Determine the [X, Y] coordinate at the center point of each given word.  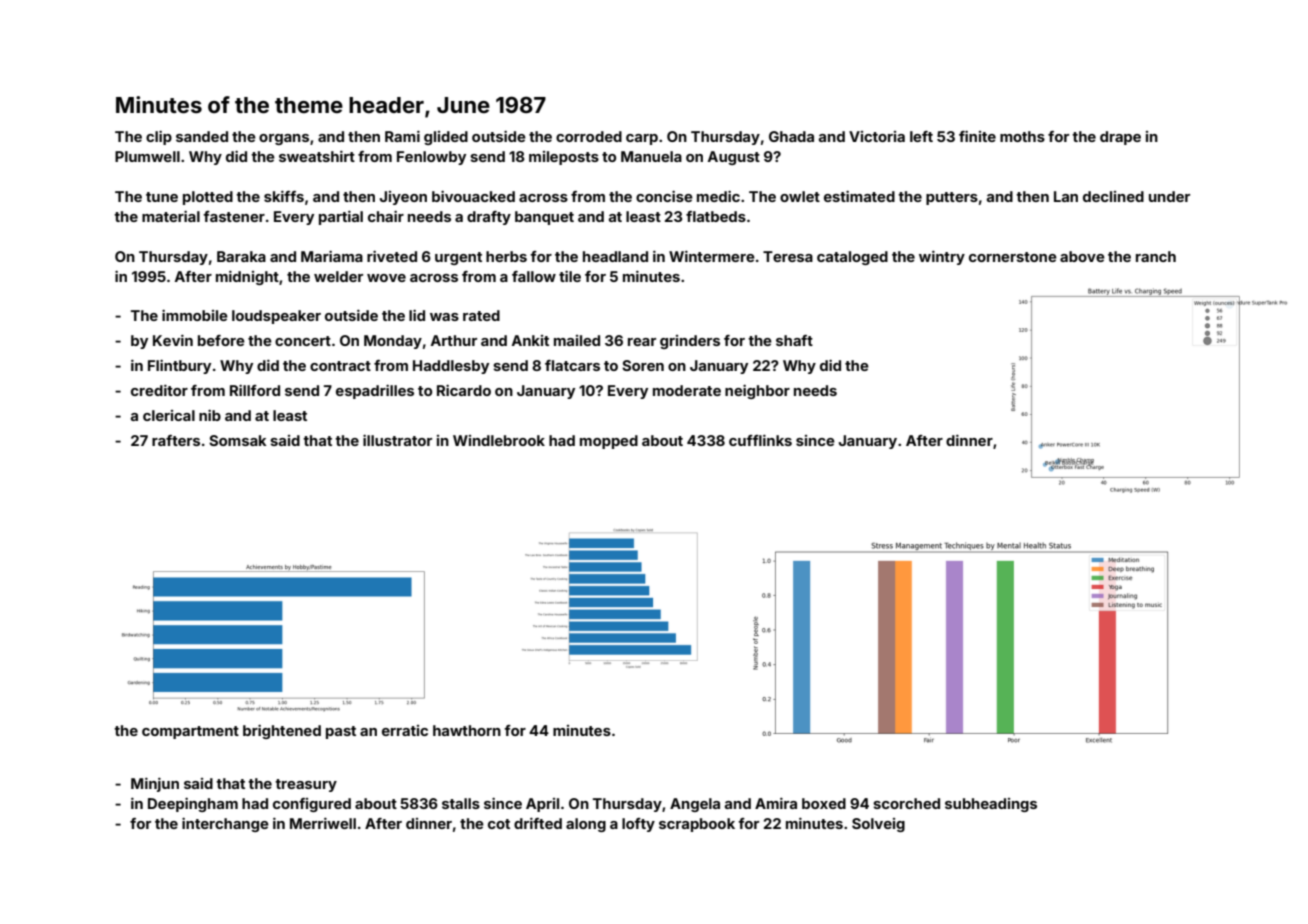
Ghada [791, 136]
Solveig [878, 825]
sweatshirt [317, 156]
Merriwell [323, 823]
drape [1120, 138]
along [586, 825]
